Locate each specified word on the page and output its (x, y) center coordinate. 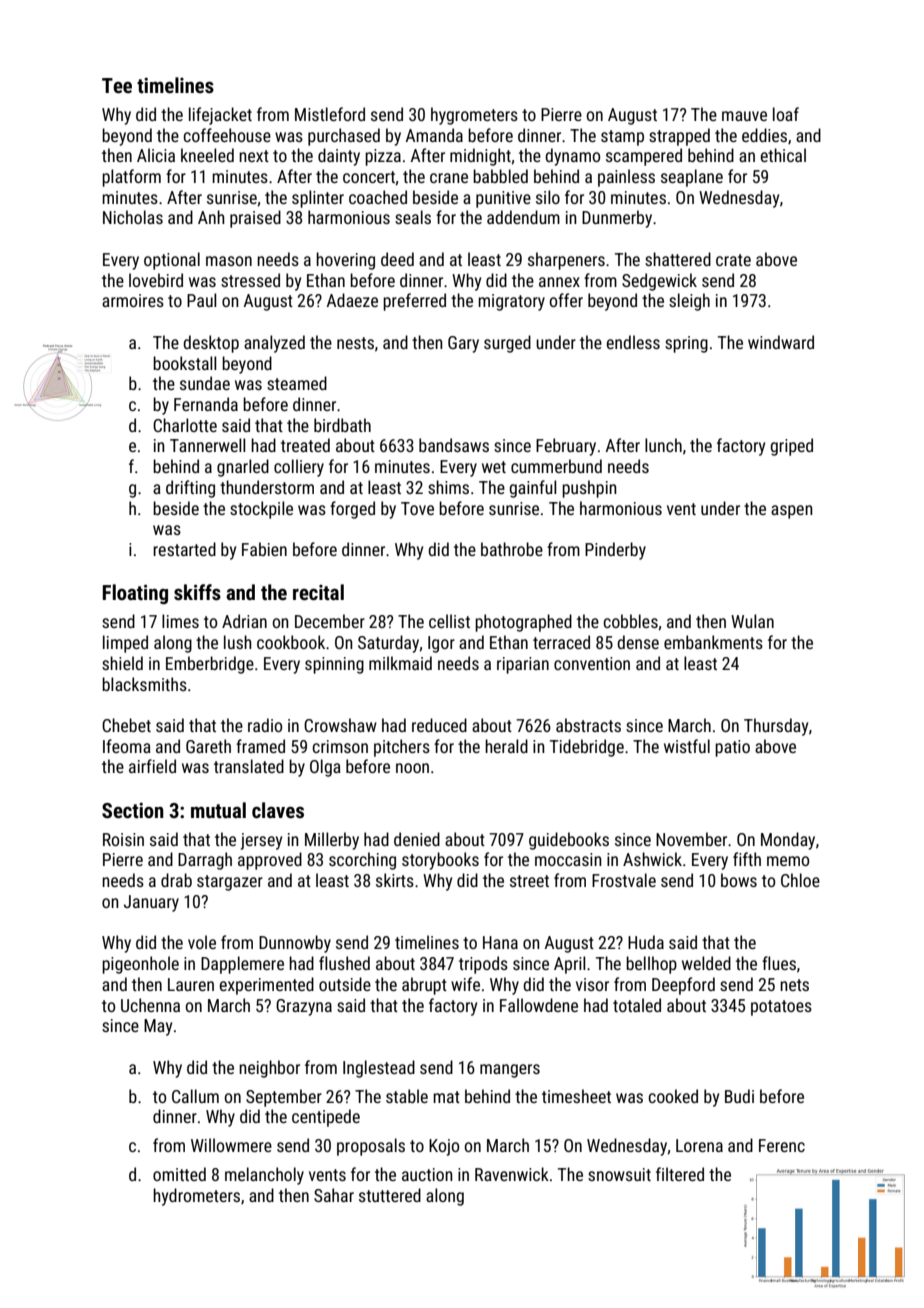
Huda (646, 942)
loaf (786, 114)
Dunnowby (295, 944)
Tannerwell (207, 445)
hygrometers (474, 116)
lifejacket (220, 116)
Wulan (752, 621)
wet (494, 467)
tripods (483, 965)
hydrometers (196, 1197)
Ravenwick (512, 1174)
